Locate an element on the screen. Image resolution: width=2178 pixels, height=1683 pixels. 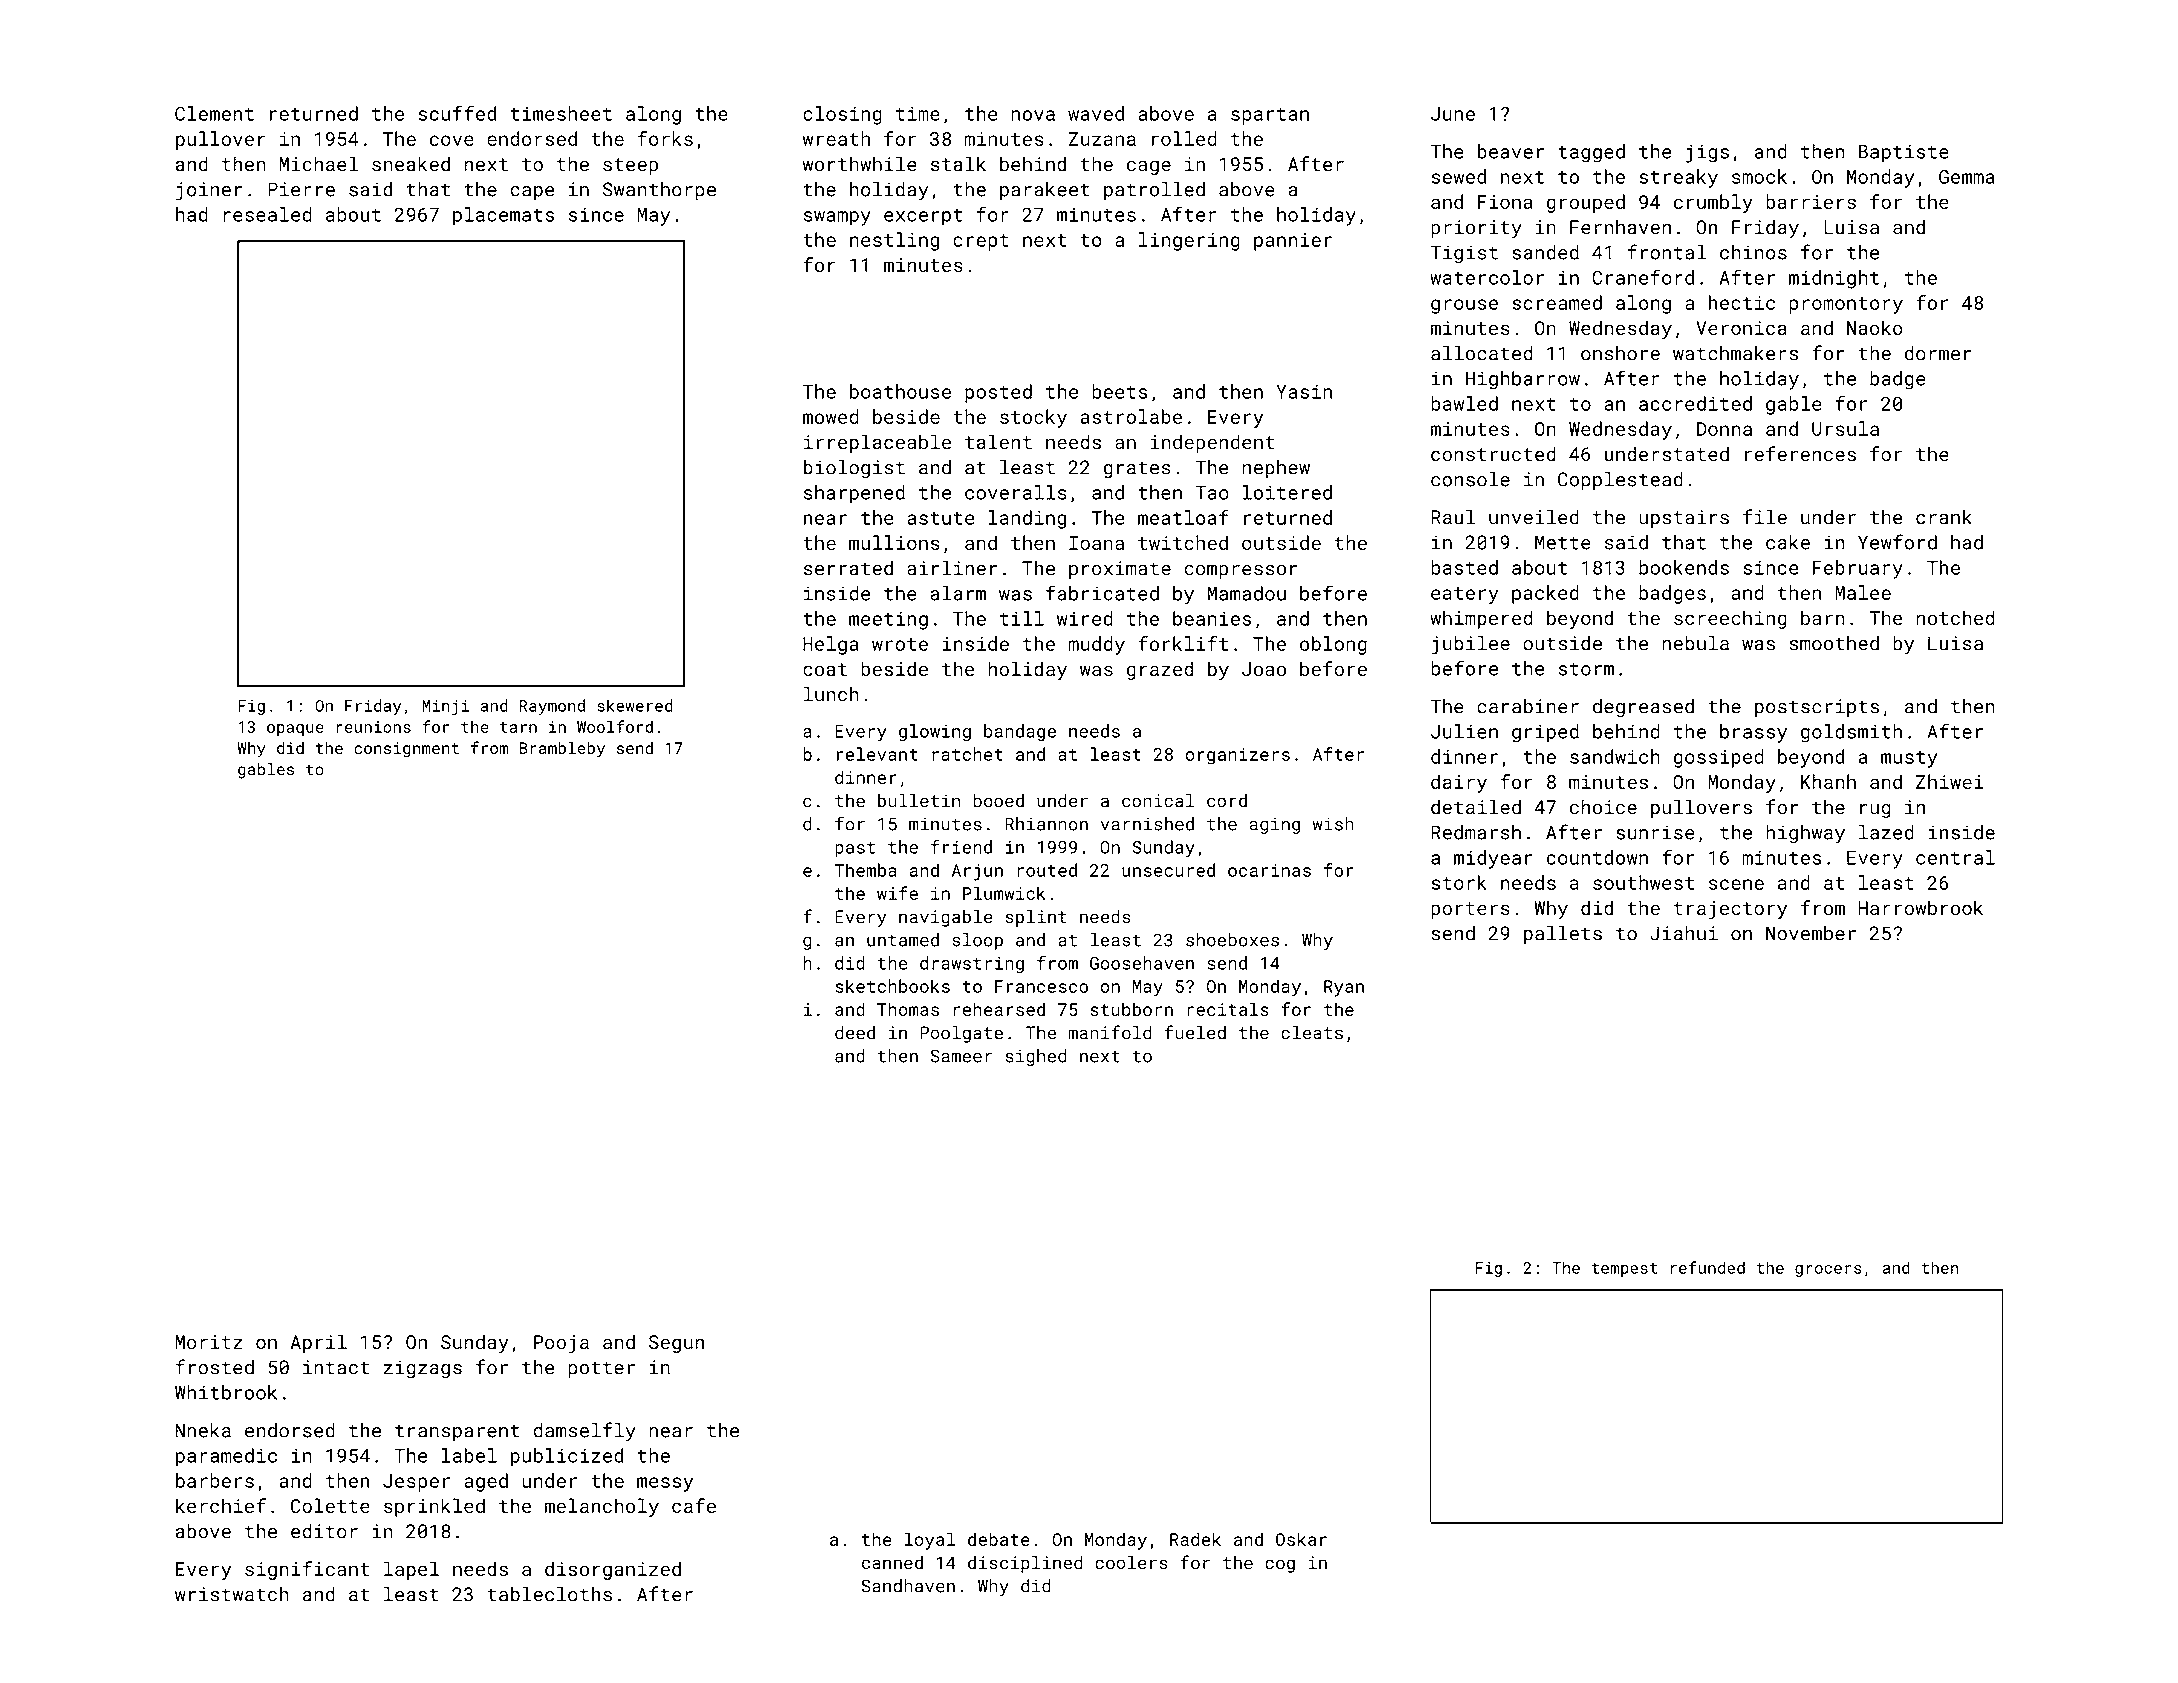
serrated is located at coordinates (848, 568).
